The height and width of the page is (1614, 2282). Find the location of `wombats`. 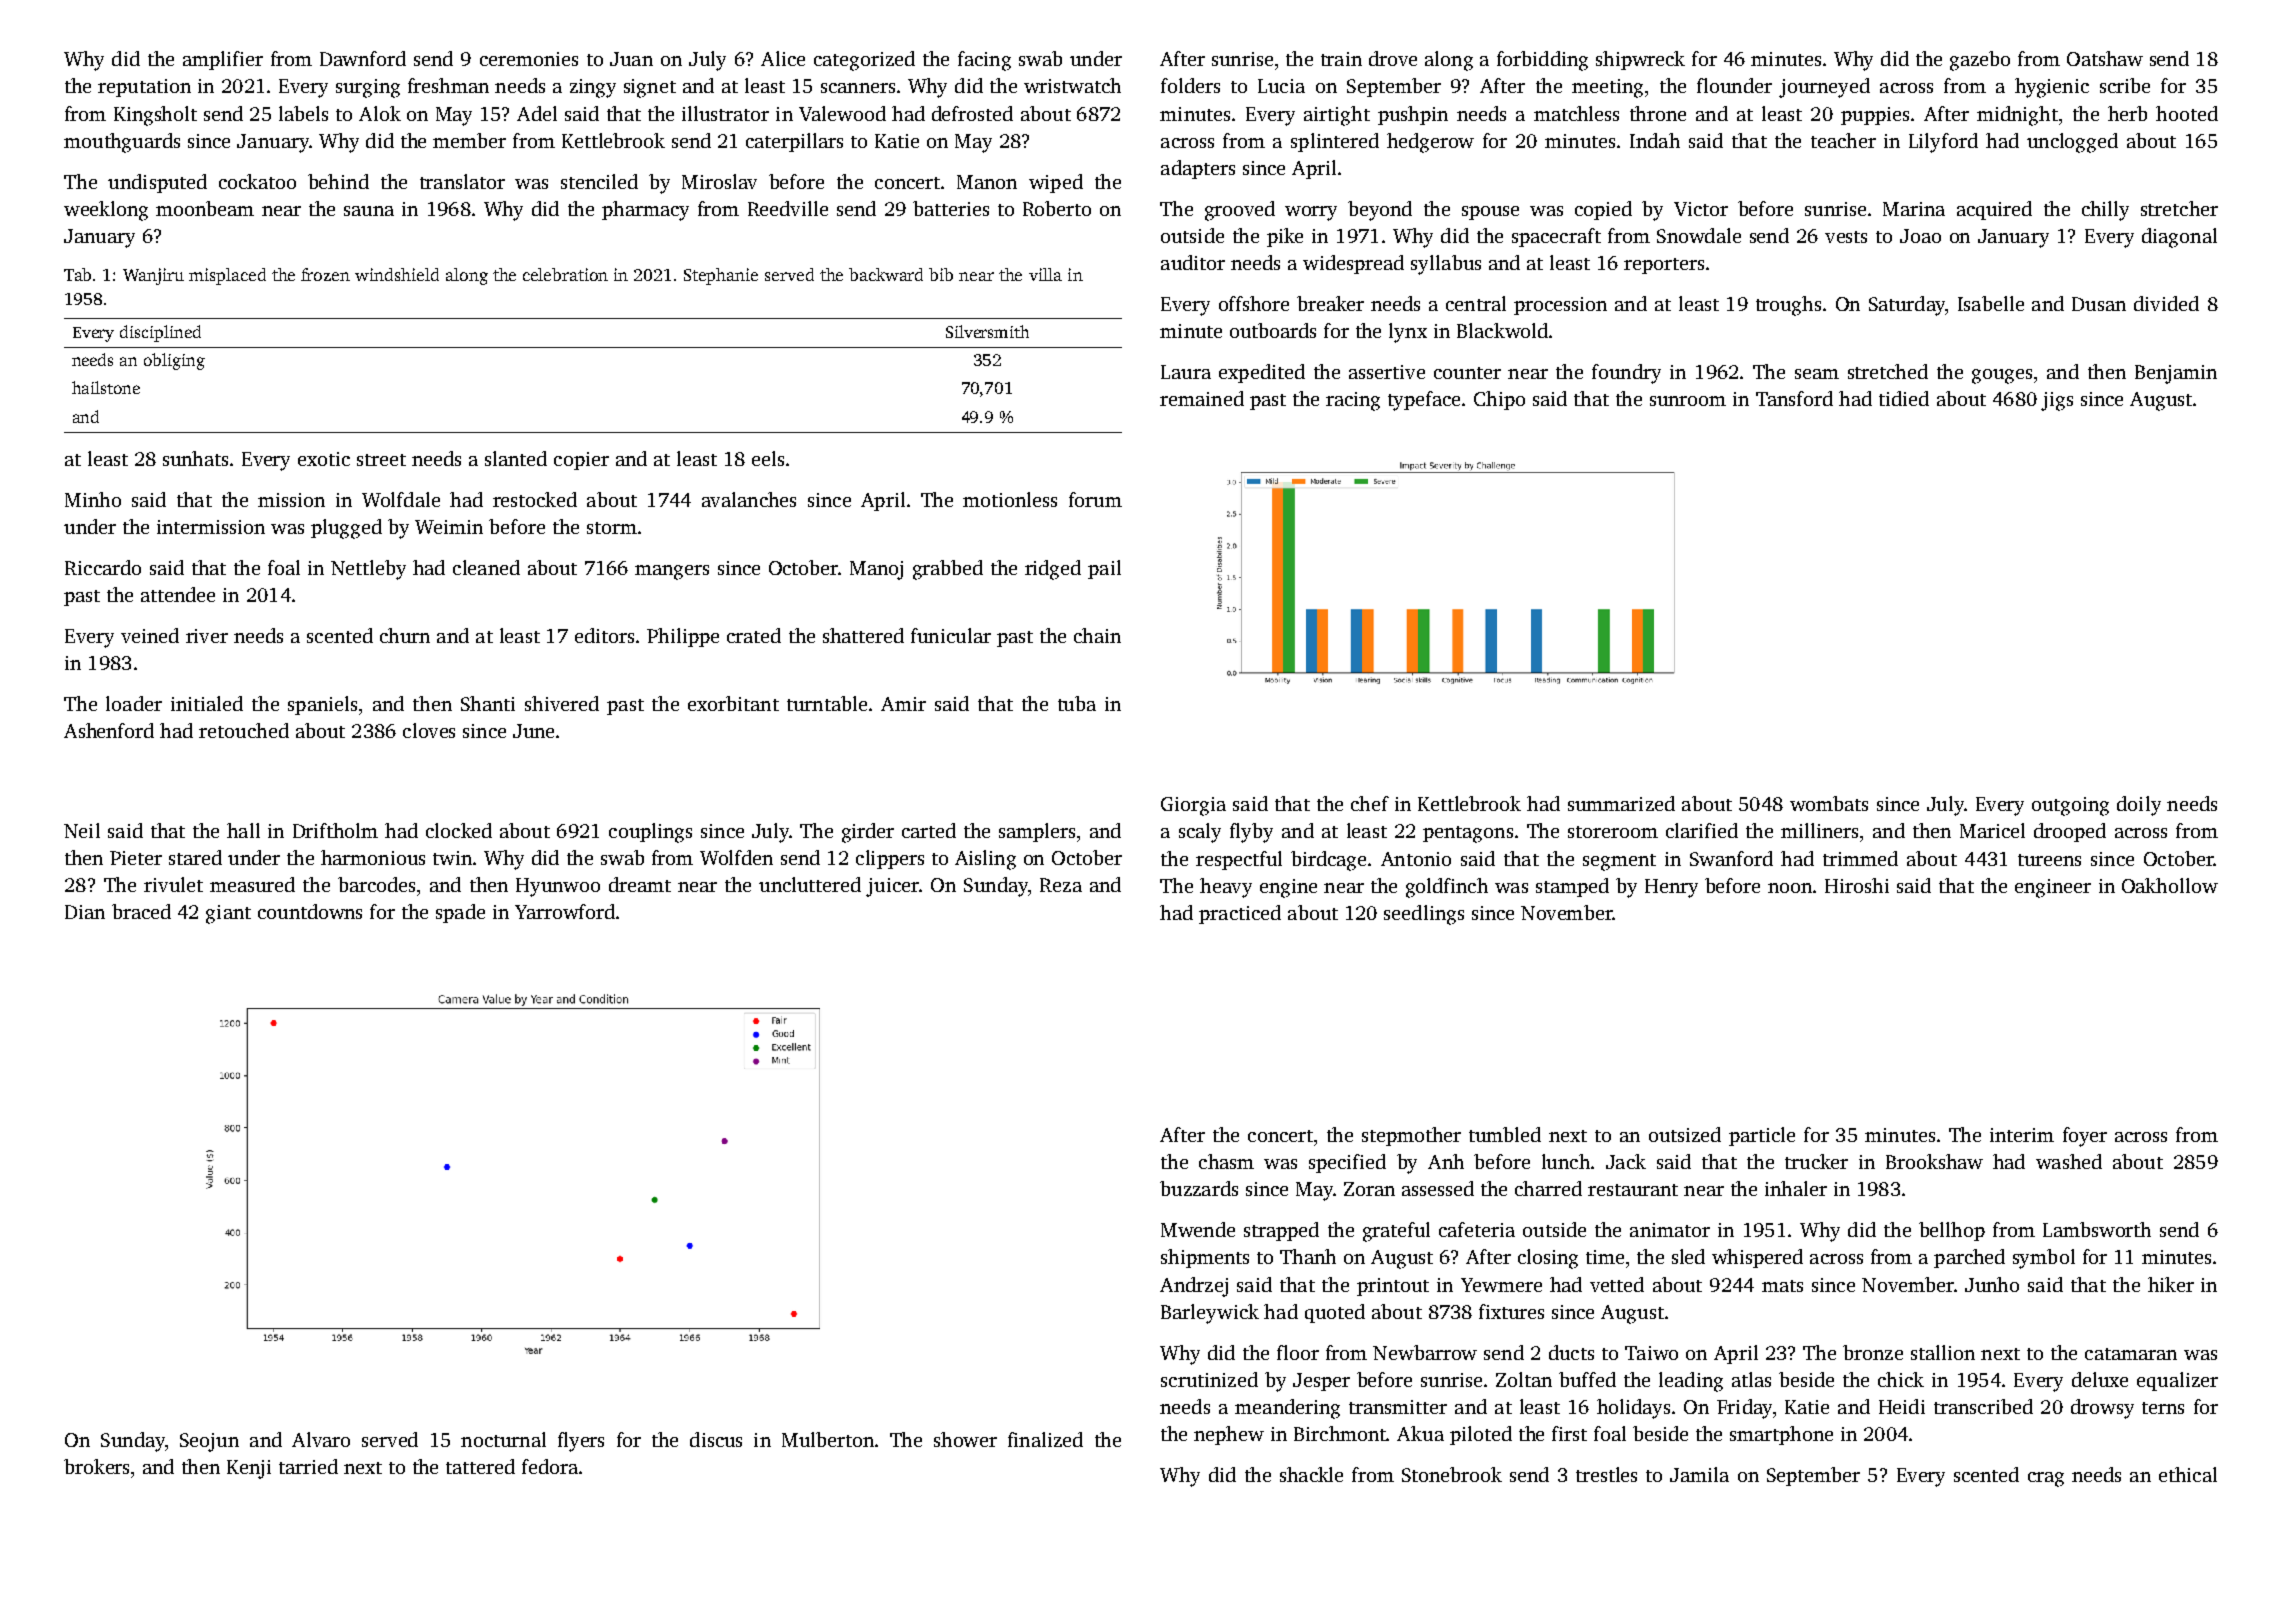

wombats is located at coordinates (1829, 803).
